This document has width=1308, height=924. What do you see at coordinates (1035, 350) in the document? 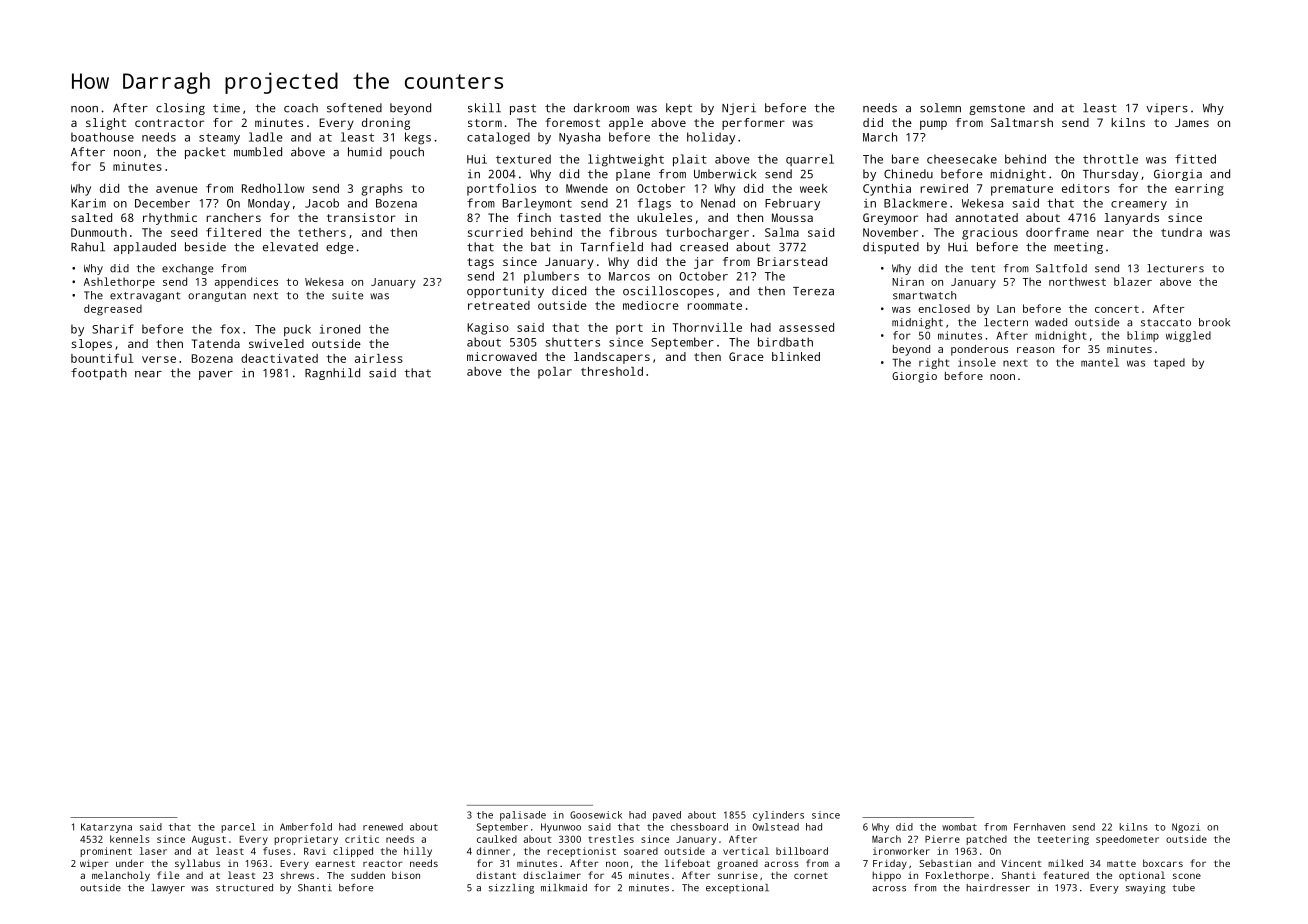
I see `reason` at bounding box center [1035, 350].
